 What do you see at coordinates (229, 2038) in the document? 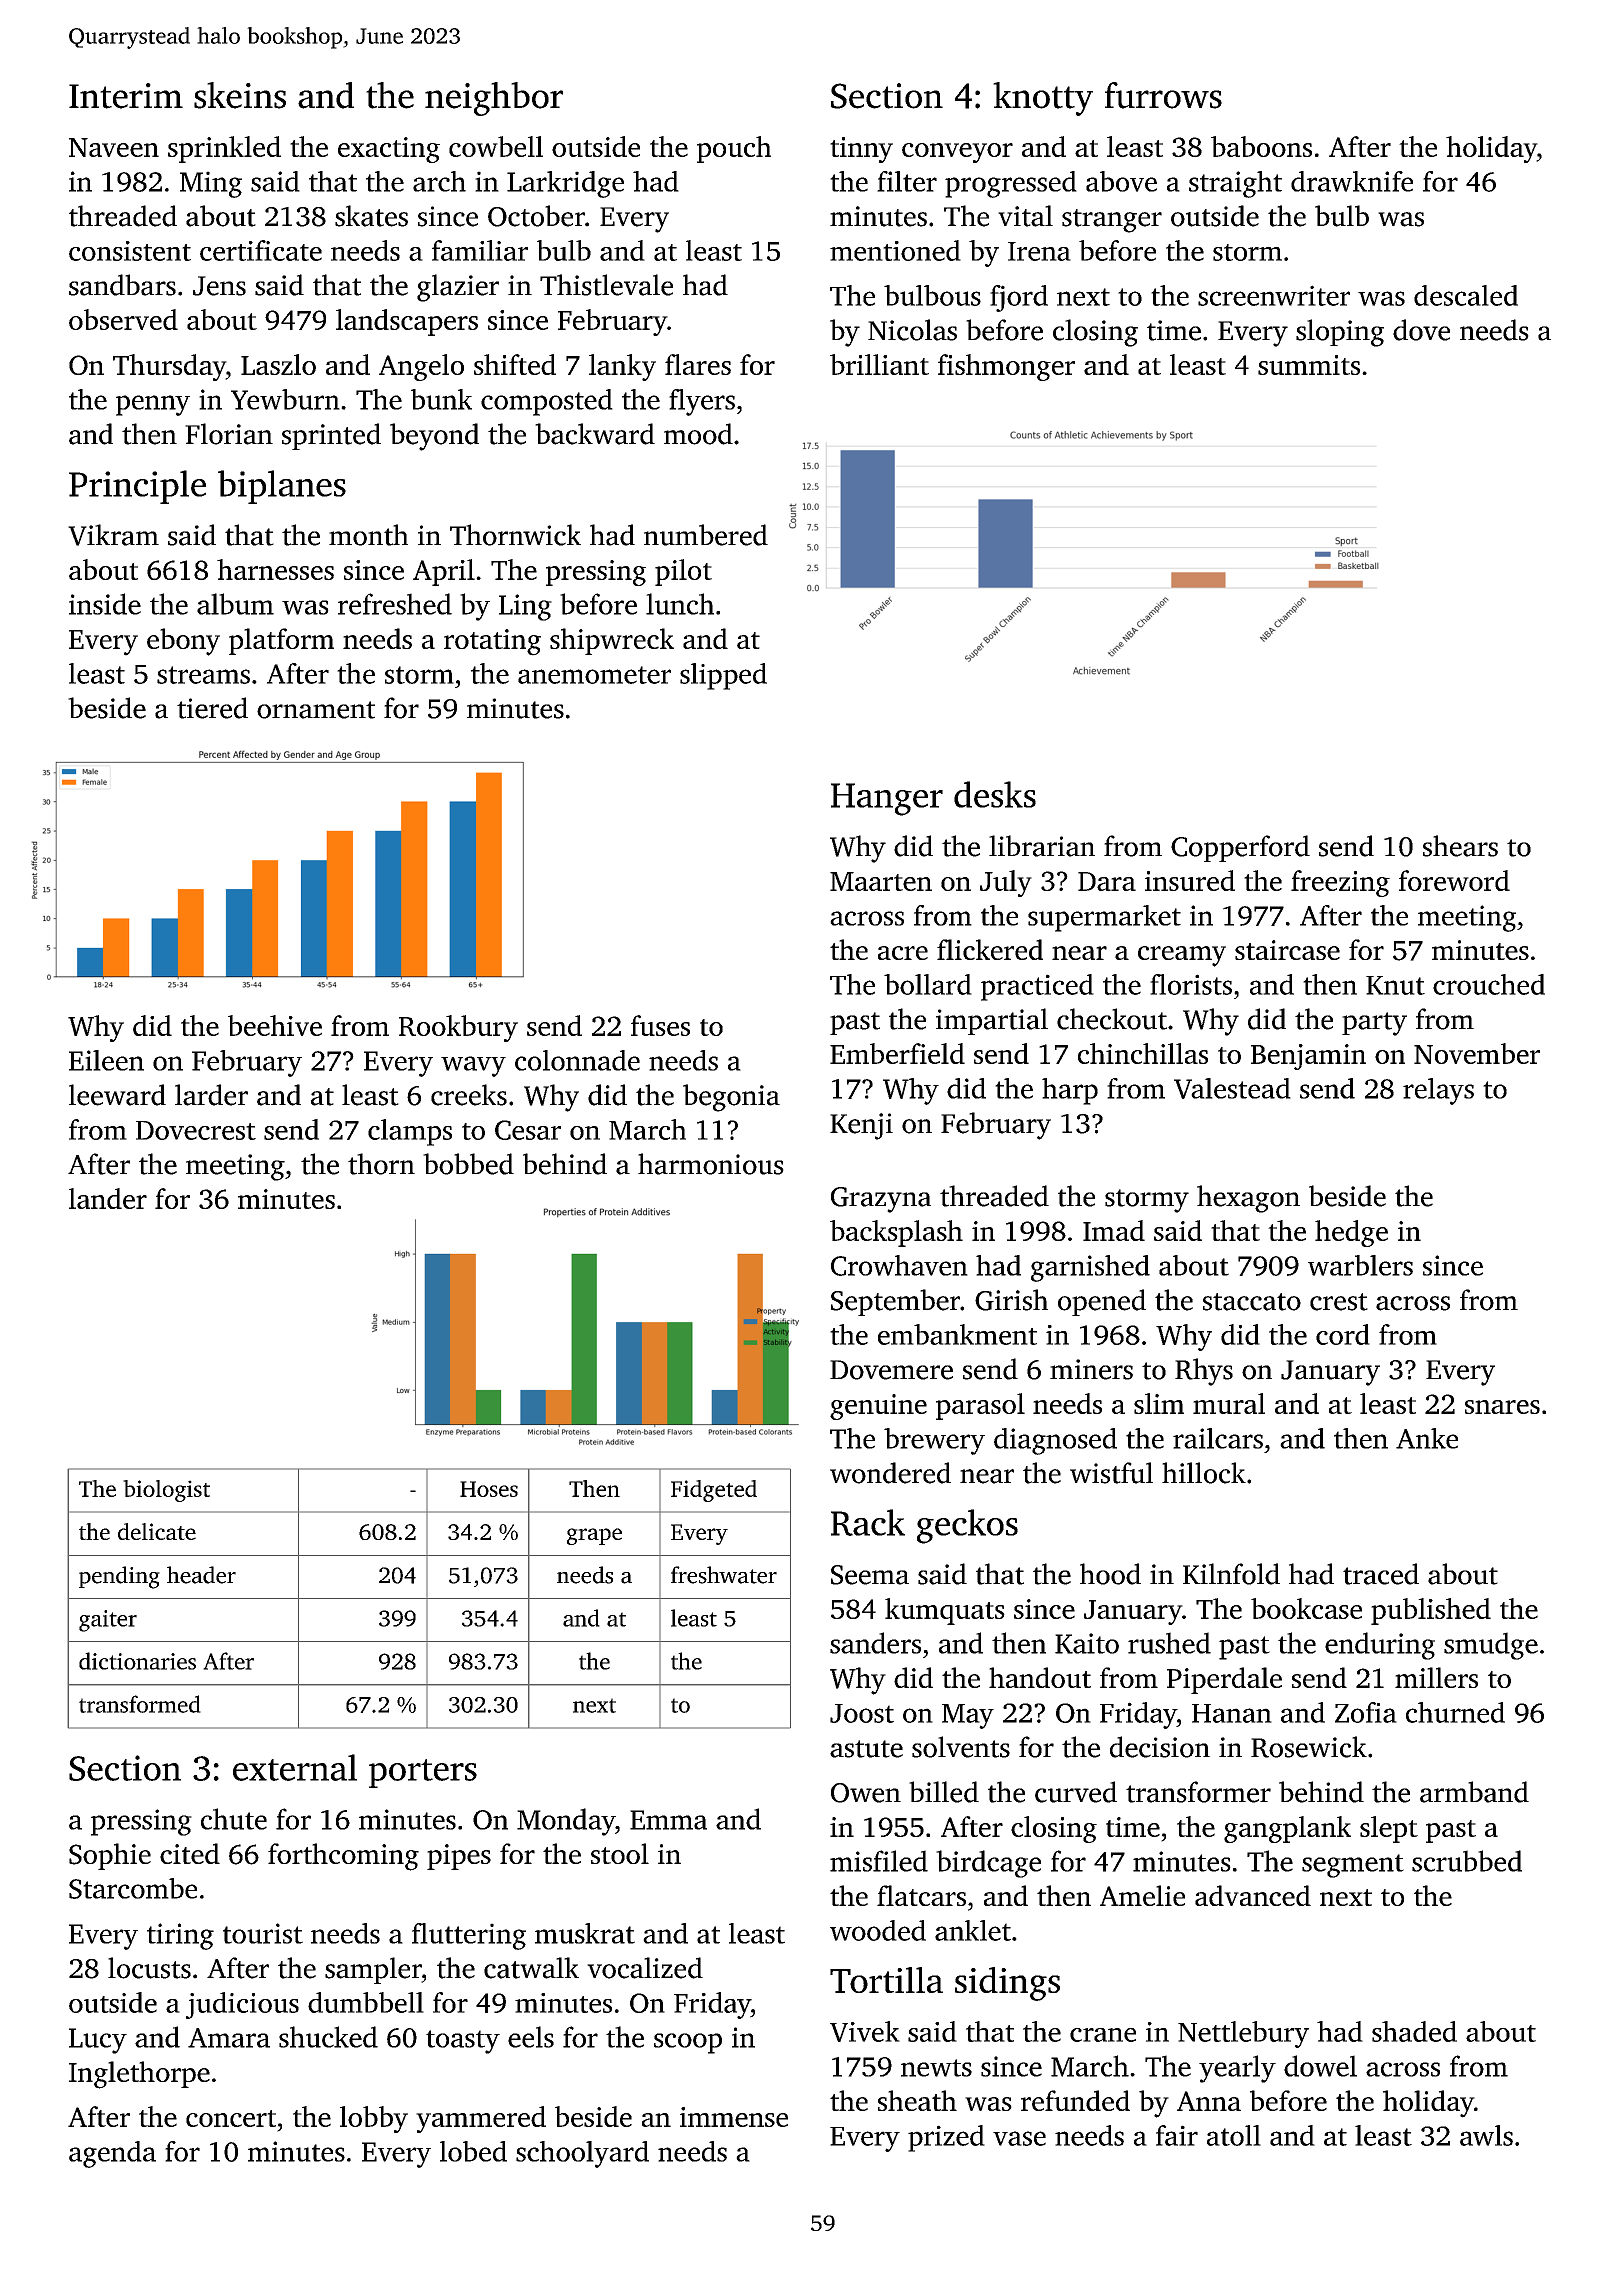
I see `Amara` at bounding box center [229, 2038].
